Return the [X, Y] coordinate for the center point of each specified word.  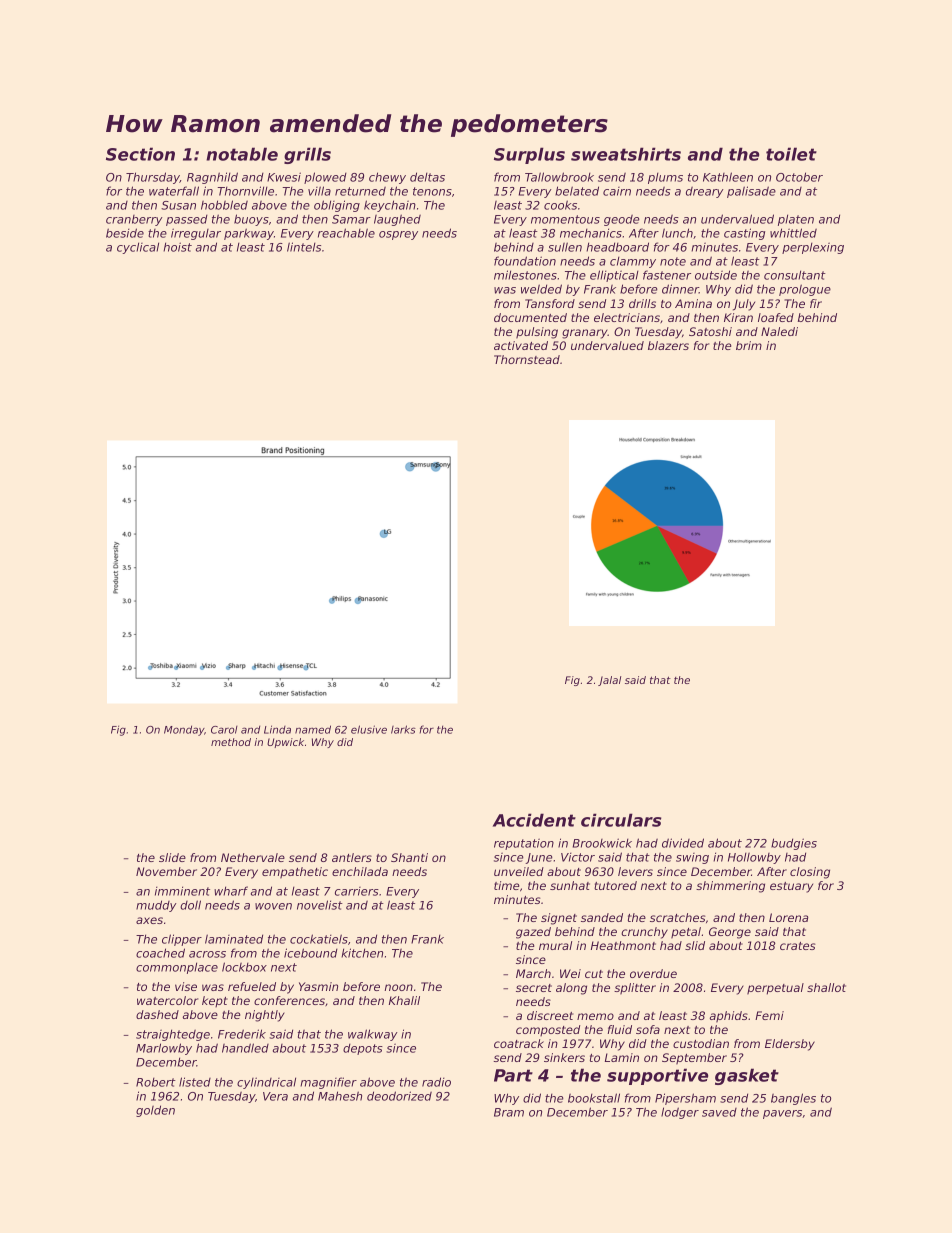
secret [534, 988]
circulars [621, 820]
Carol [224, 730]
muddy [156, 906]
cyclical [138, 248]
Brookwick [602, 843]
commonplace [177, 968]
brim [749, 345]
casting [744, 234]
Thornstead [527, 359]
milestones [525, 275]
